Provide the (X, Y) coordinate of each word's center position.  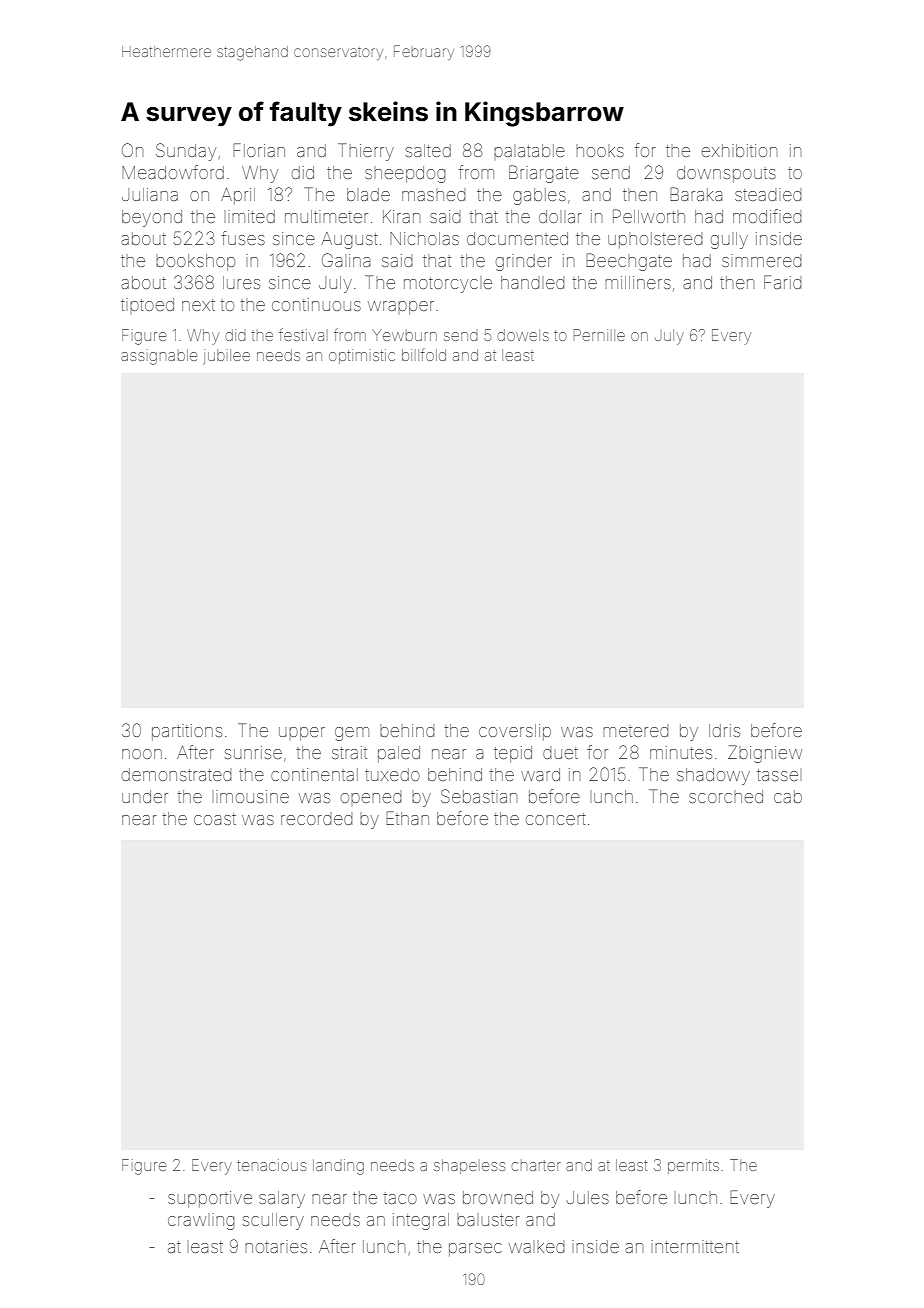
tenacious (271, 1165)
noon (142, 754)
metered (636, 731)
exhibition (739, 150)
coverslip (515, 732)
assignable (159, 357)
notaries (276, 1246)
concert (556, 819)
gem (352, 734)
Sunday (186, 152)
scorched (726, 796)
